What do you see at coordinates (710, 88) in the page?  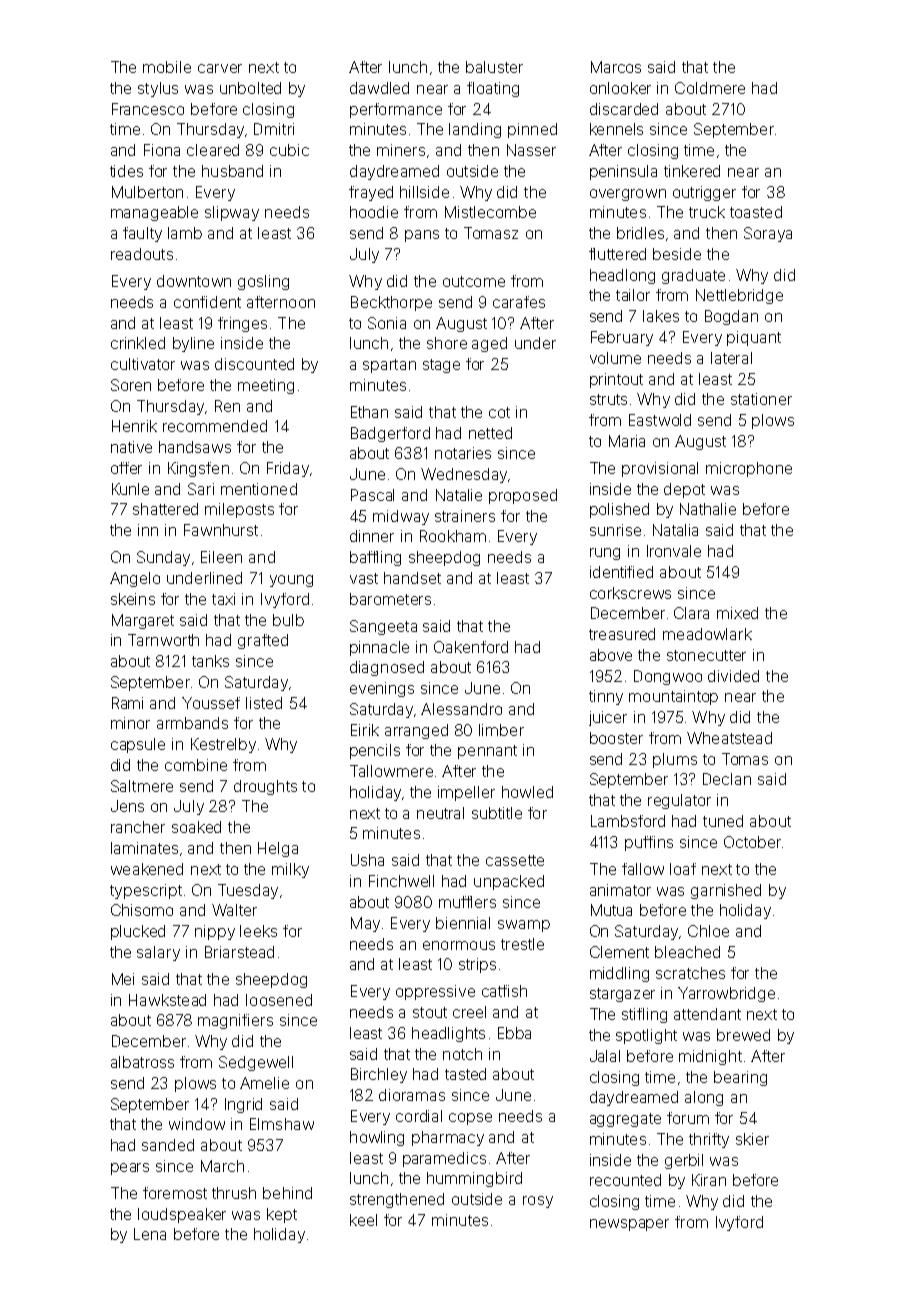 I see `Coldmere` at bounding box center [710, 88].
